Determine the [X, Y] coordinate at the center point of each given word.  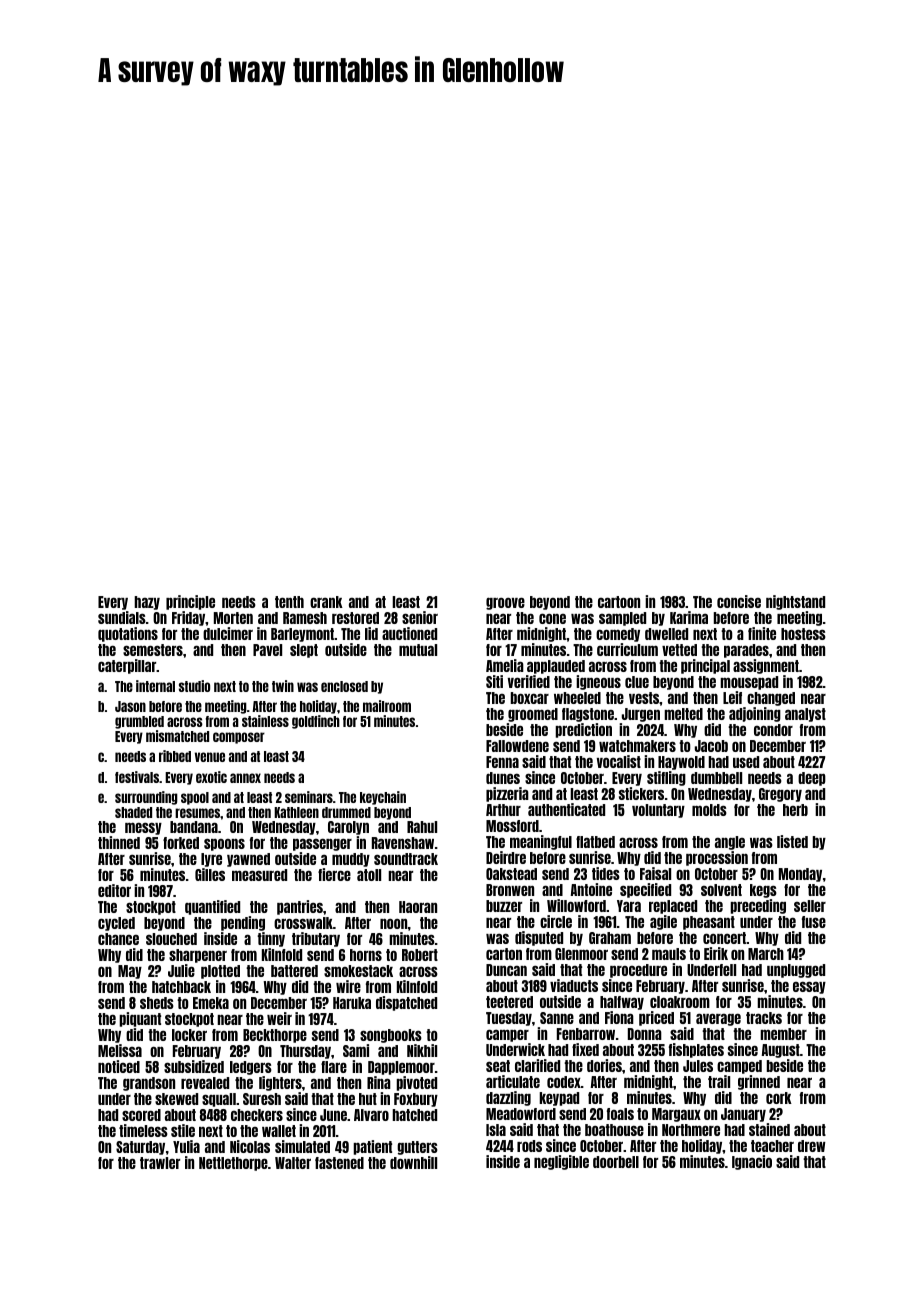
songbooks [391, 1036]
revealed [205, 1083]
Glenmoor [581, 954]
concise [739, 601]
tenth [289, 602]
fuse [814, 922]
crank [326, 602]
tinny [271, 939]
